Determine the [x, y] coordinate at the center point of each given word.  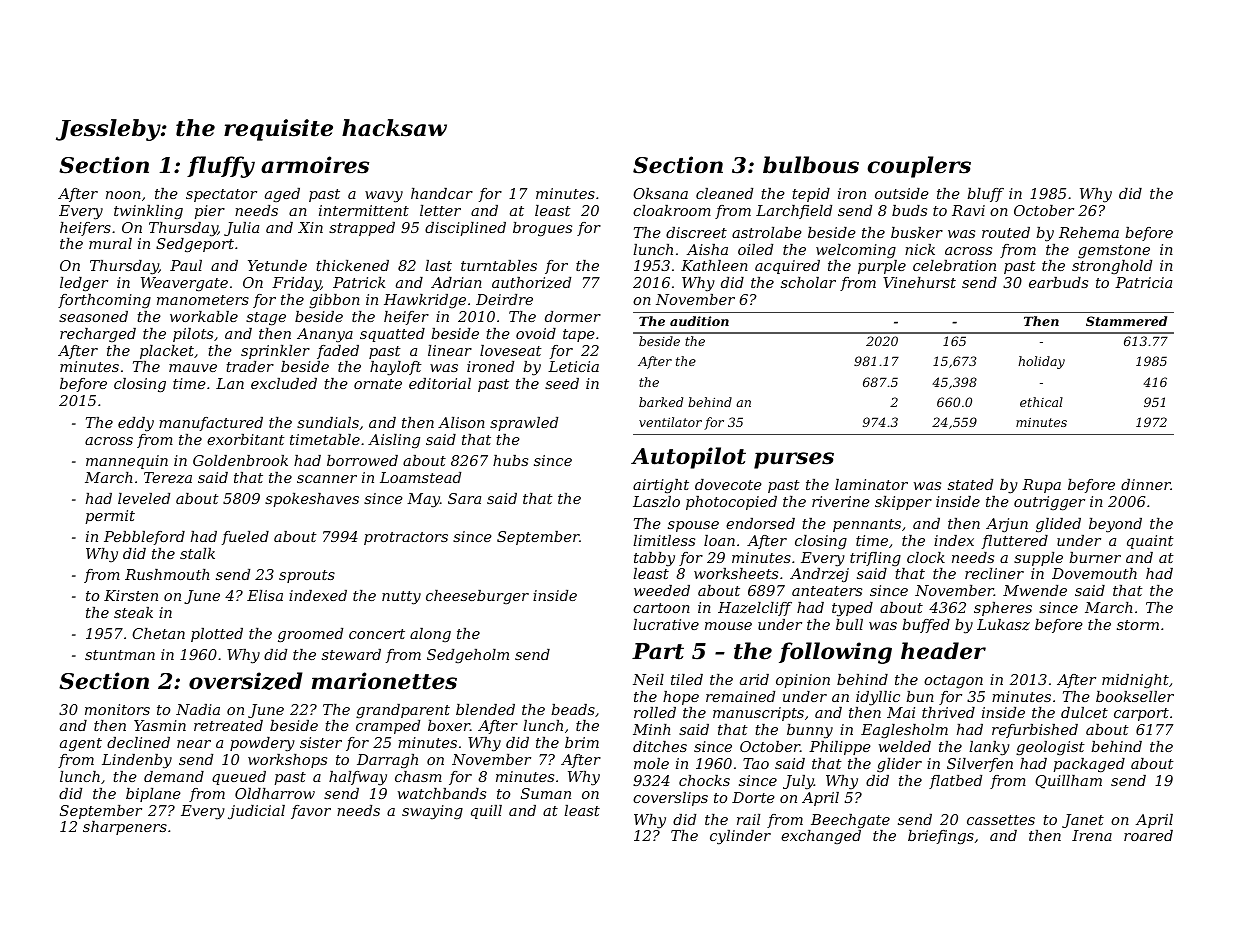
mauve [193, 368]
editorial [440, 383]
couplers [919, 167]
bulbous [811, 165]
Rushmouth [167, 574]
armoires [315, 165]
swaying [432, 812]
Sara [464, 498]
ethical [1041, 402]
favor [311, 812]
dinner [1146, 484]
